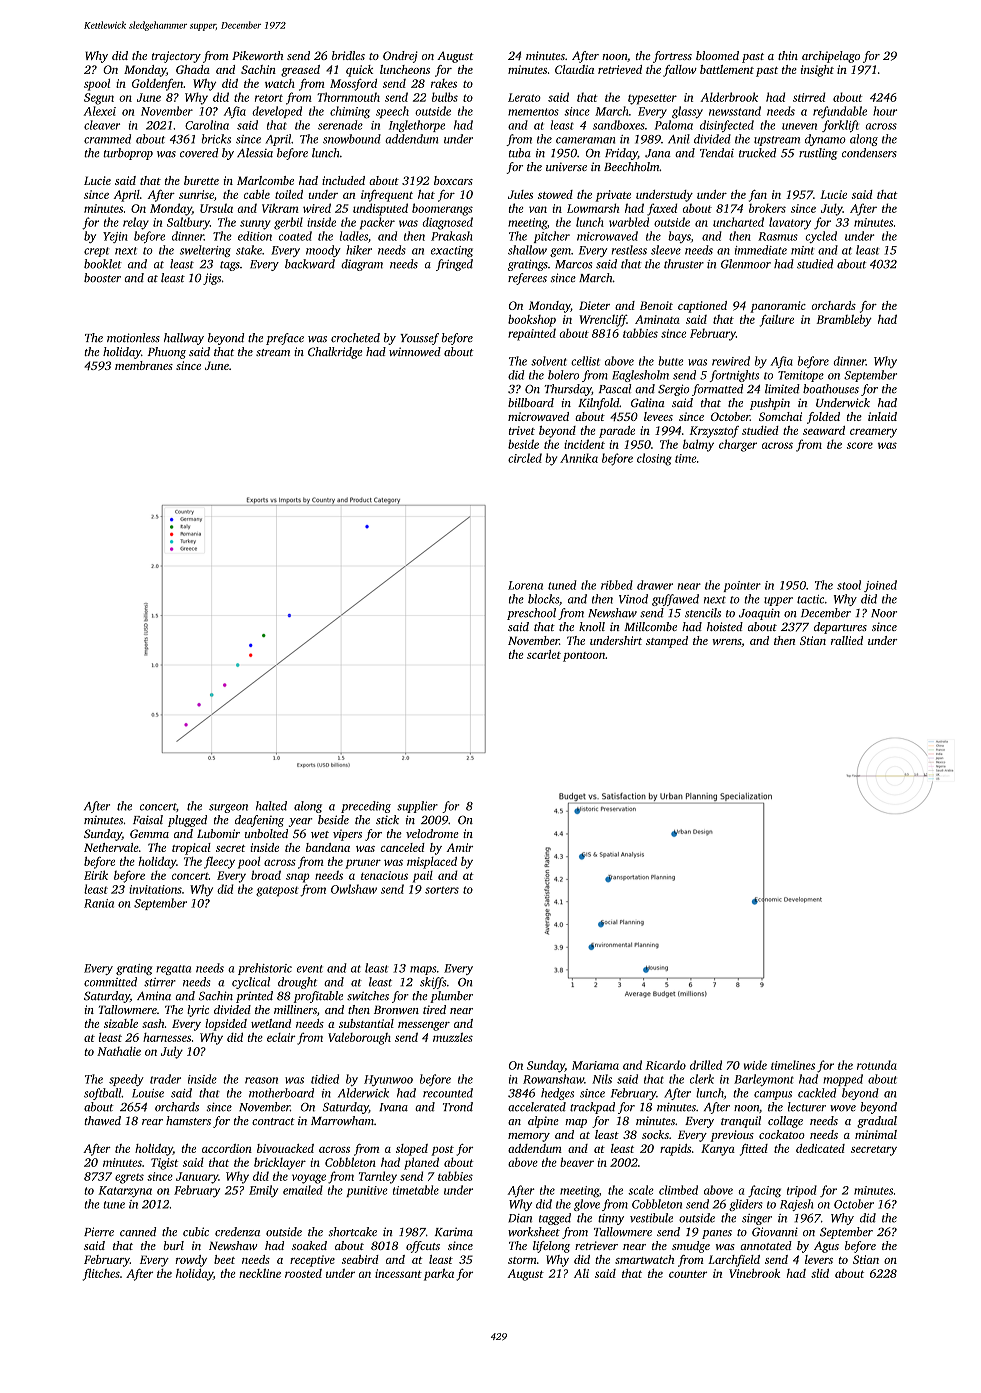 The height and width of the image is (1393, 981). Describe the element at coordinates (755, 1065) in the image. I see `wide` at that location.
